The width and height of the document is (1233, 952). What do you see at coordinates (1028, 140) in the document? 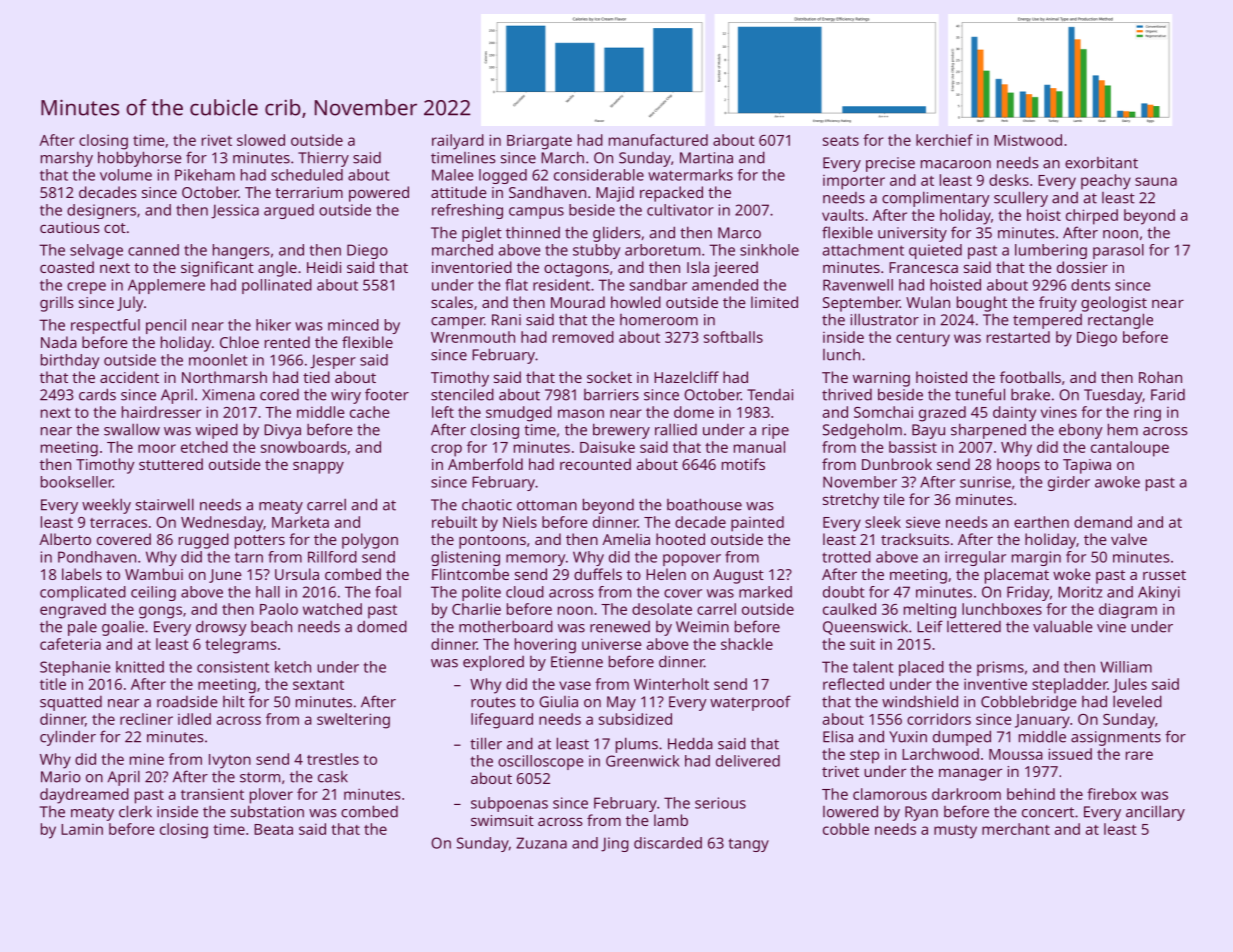
I see `Mistwood` at bounding box center [1028, 140].
